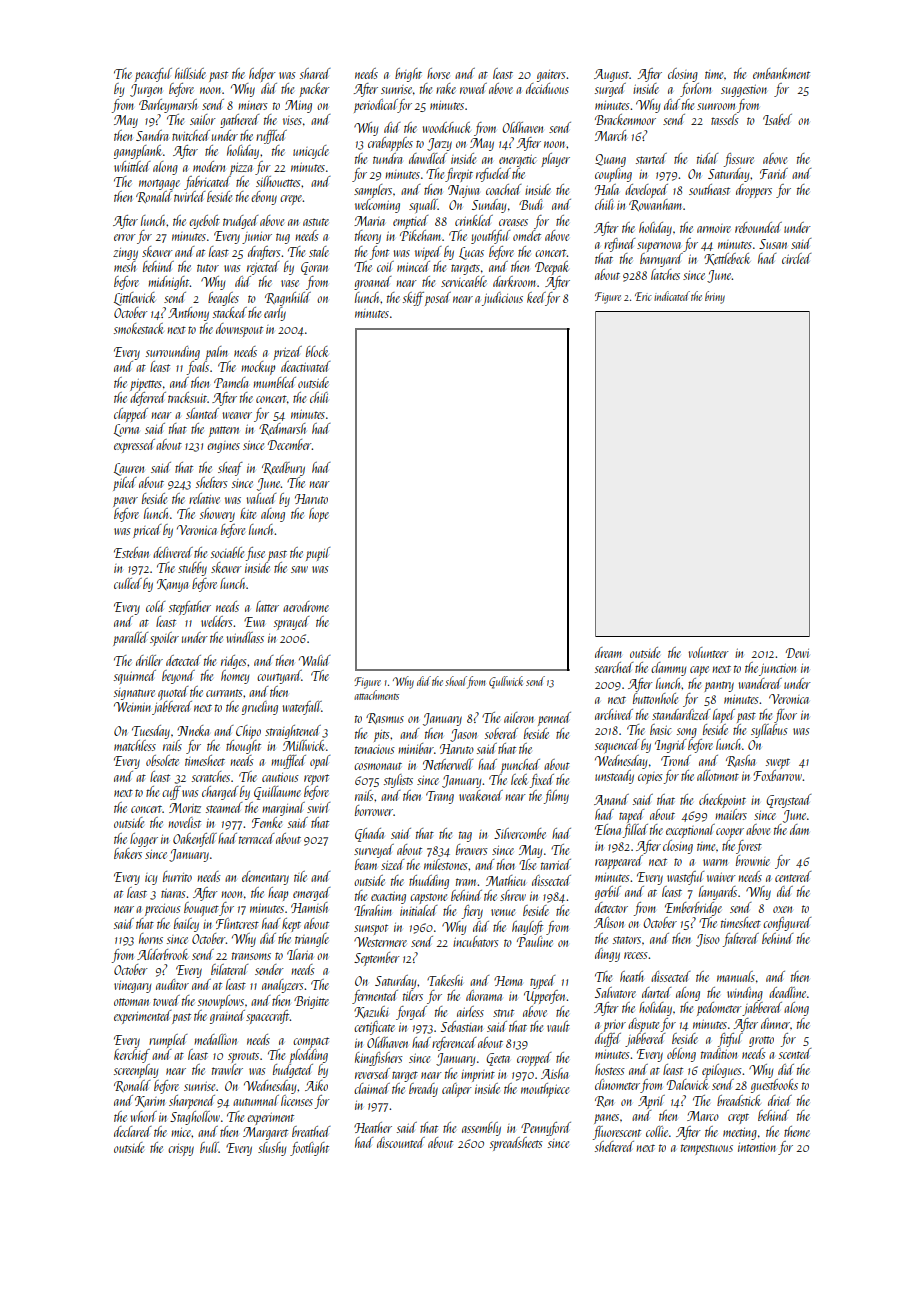  Describe the element at coordinates (125, 254) in the document. I see `zingy` at that location.
